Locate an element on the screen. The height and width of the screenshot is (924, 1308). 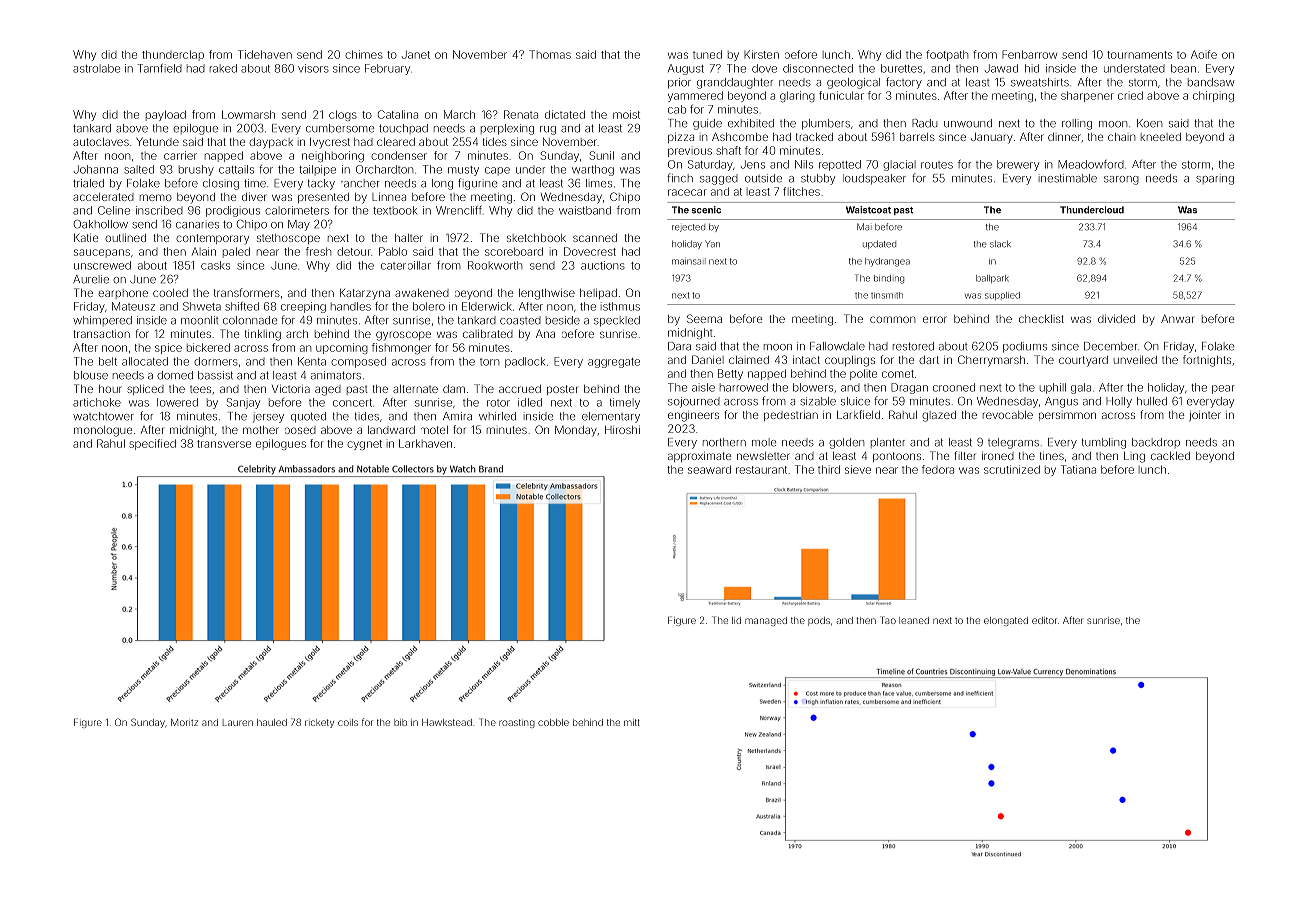
helipad is located at coordinates (598, 293).
